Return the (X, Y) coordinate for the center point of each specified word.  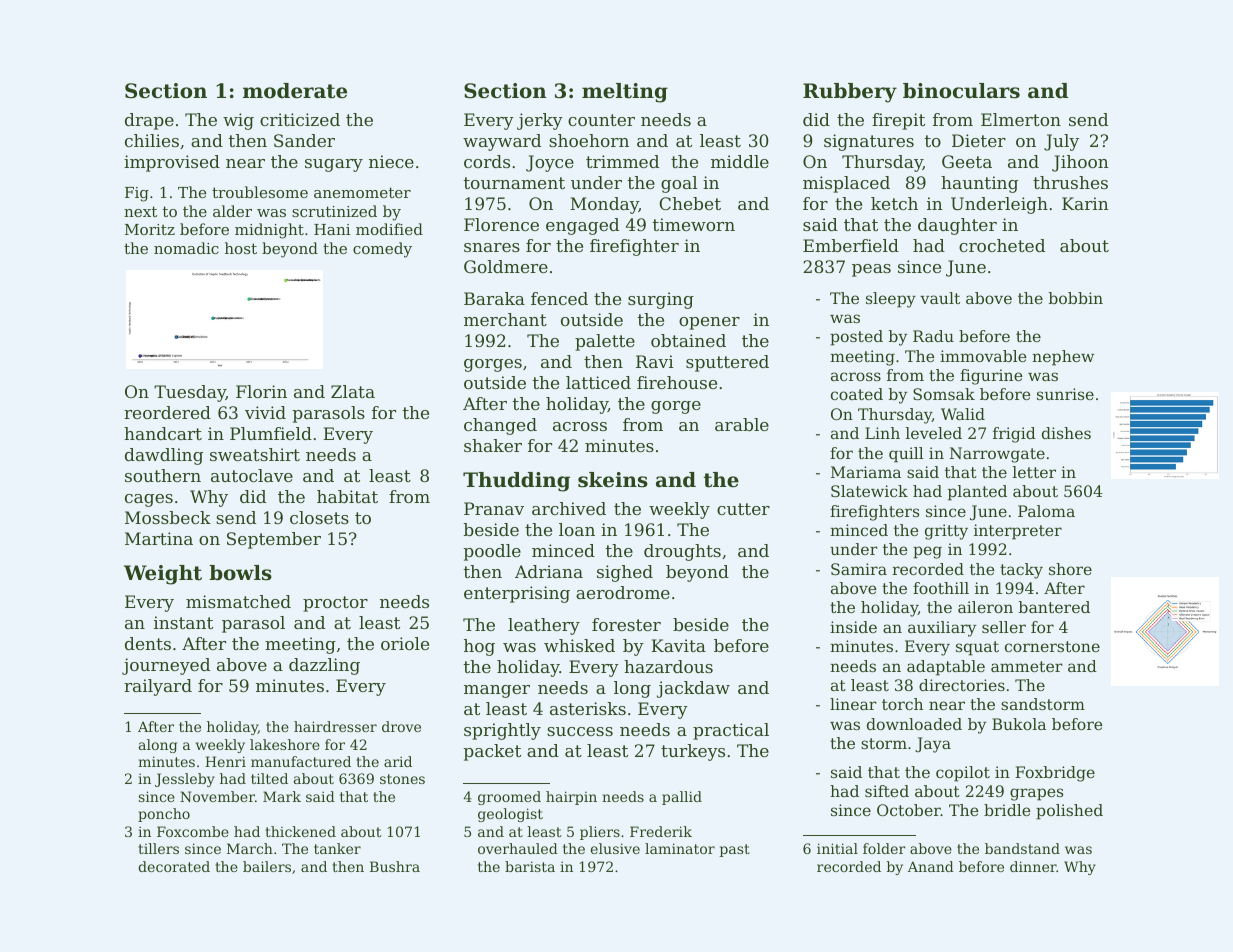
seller (1004, 627)
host (241, 248)
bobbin (1076, 298)
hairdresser (335, 726)
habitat (347, 496)
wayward (502, 142)
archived (569, 508)
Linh (882, 433)
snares (492, 247)
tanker (337, 848)
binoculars (961, 91)
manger (497, 691)
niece (391, 161)
